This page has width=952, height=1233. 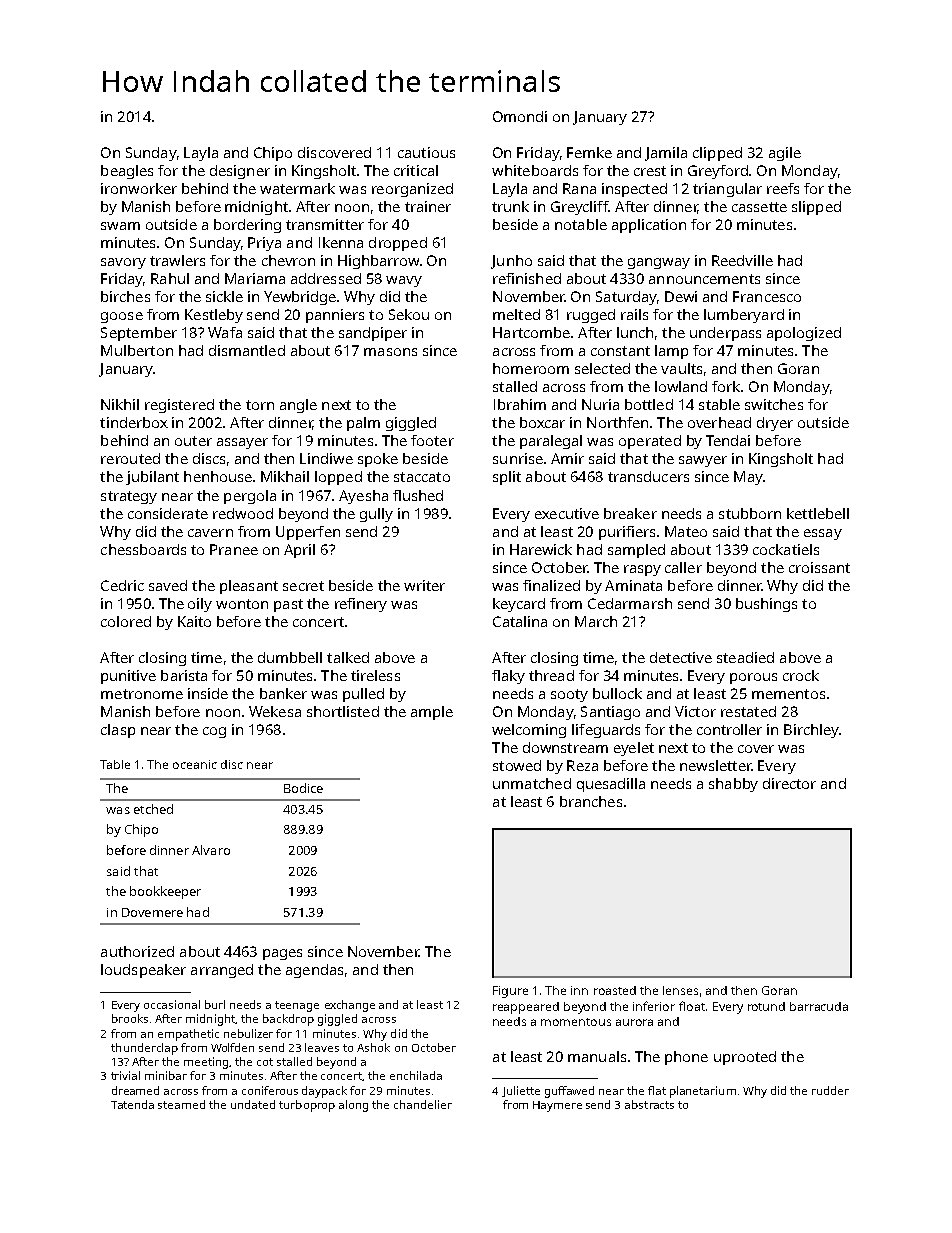 I want to click on unmatched, so click(x=532, y=783).
